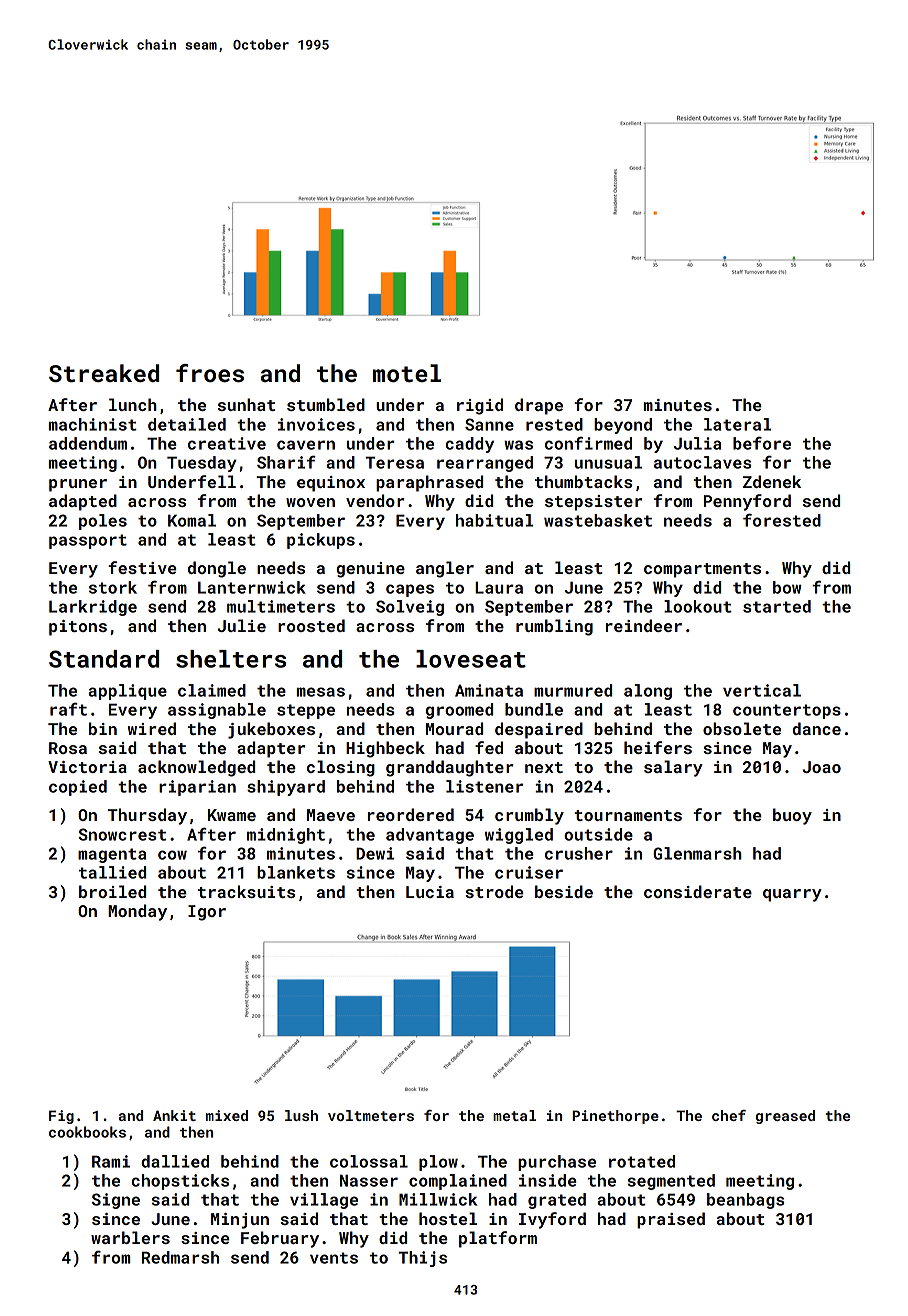 The image size is (908, 1316). What do you see at coordinates (822, 767) in the document?
I see `Joao` at bounding box center [822, 767].
